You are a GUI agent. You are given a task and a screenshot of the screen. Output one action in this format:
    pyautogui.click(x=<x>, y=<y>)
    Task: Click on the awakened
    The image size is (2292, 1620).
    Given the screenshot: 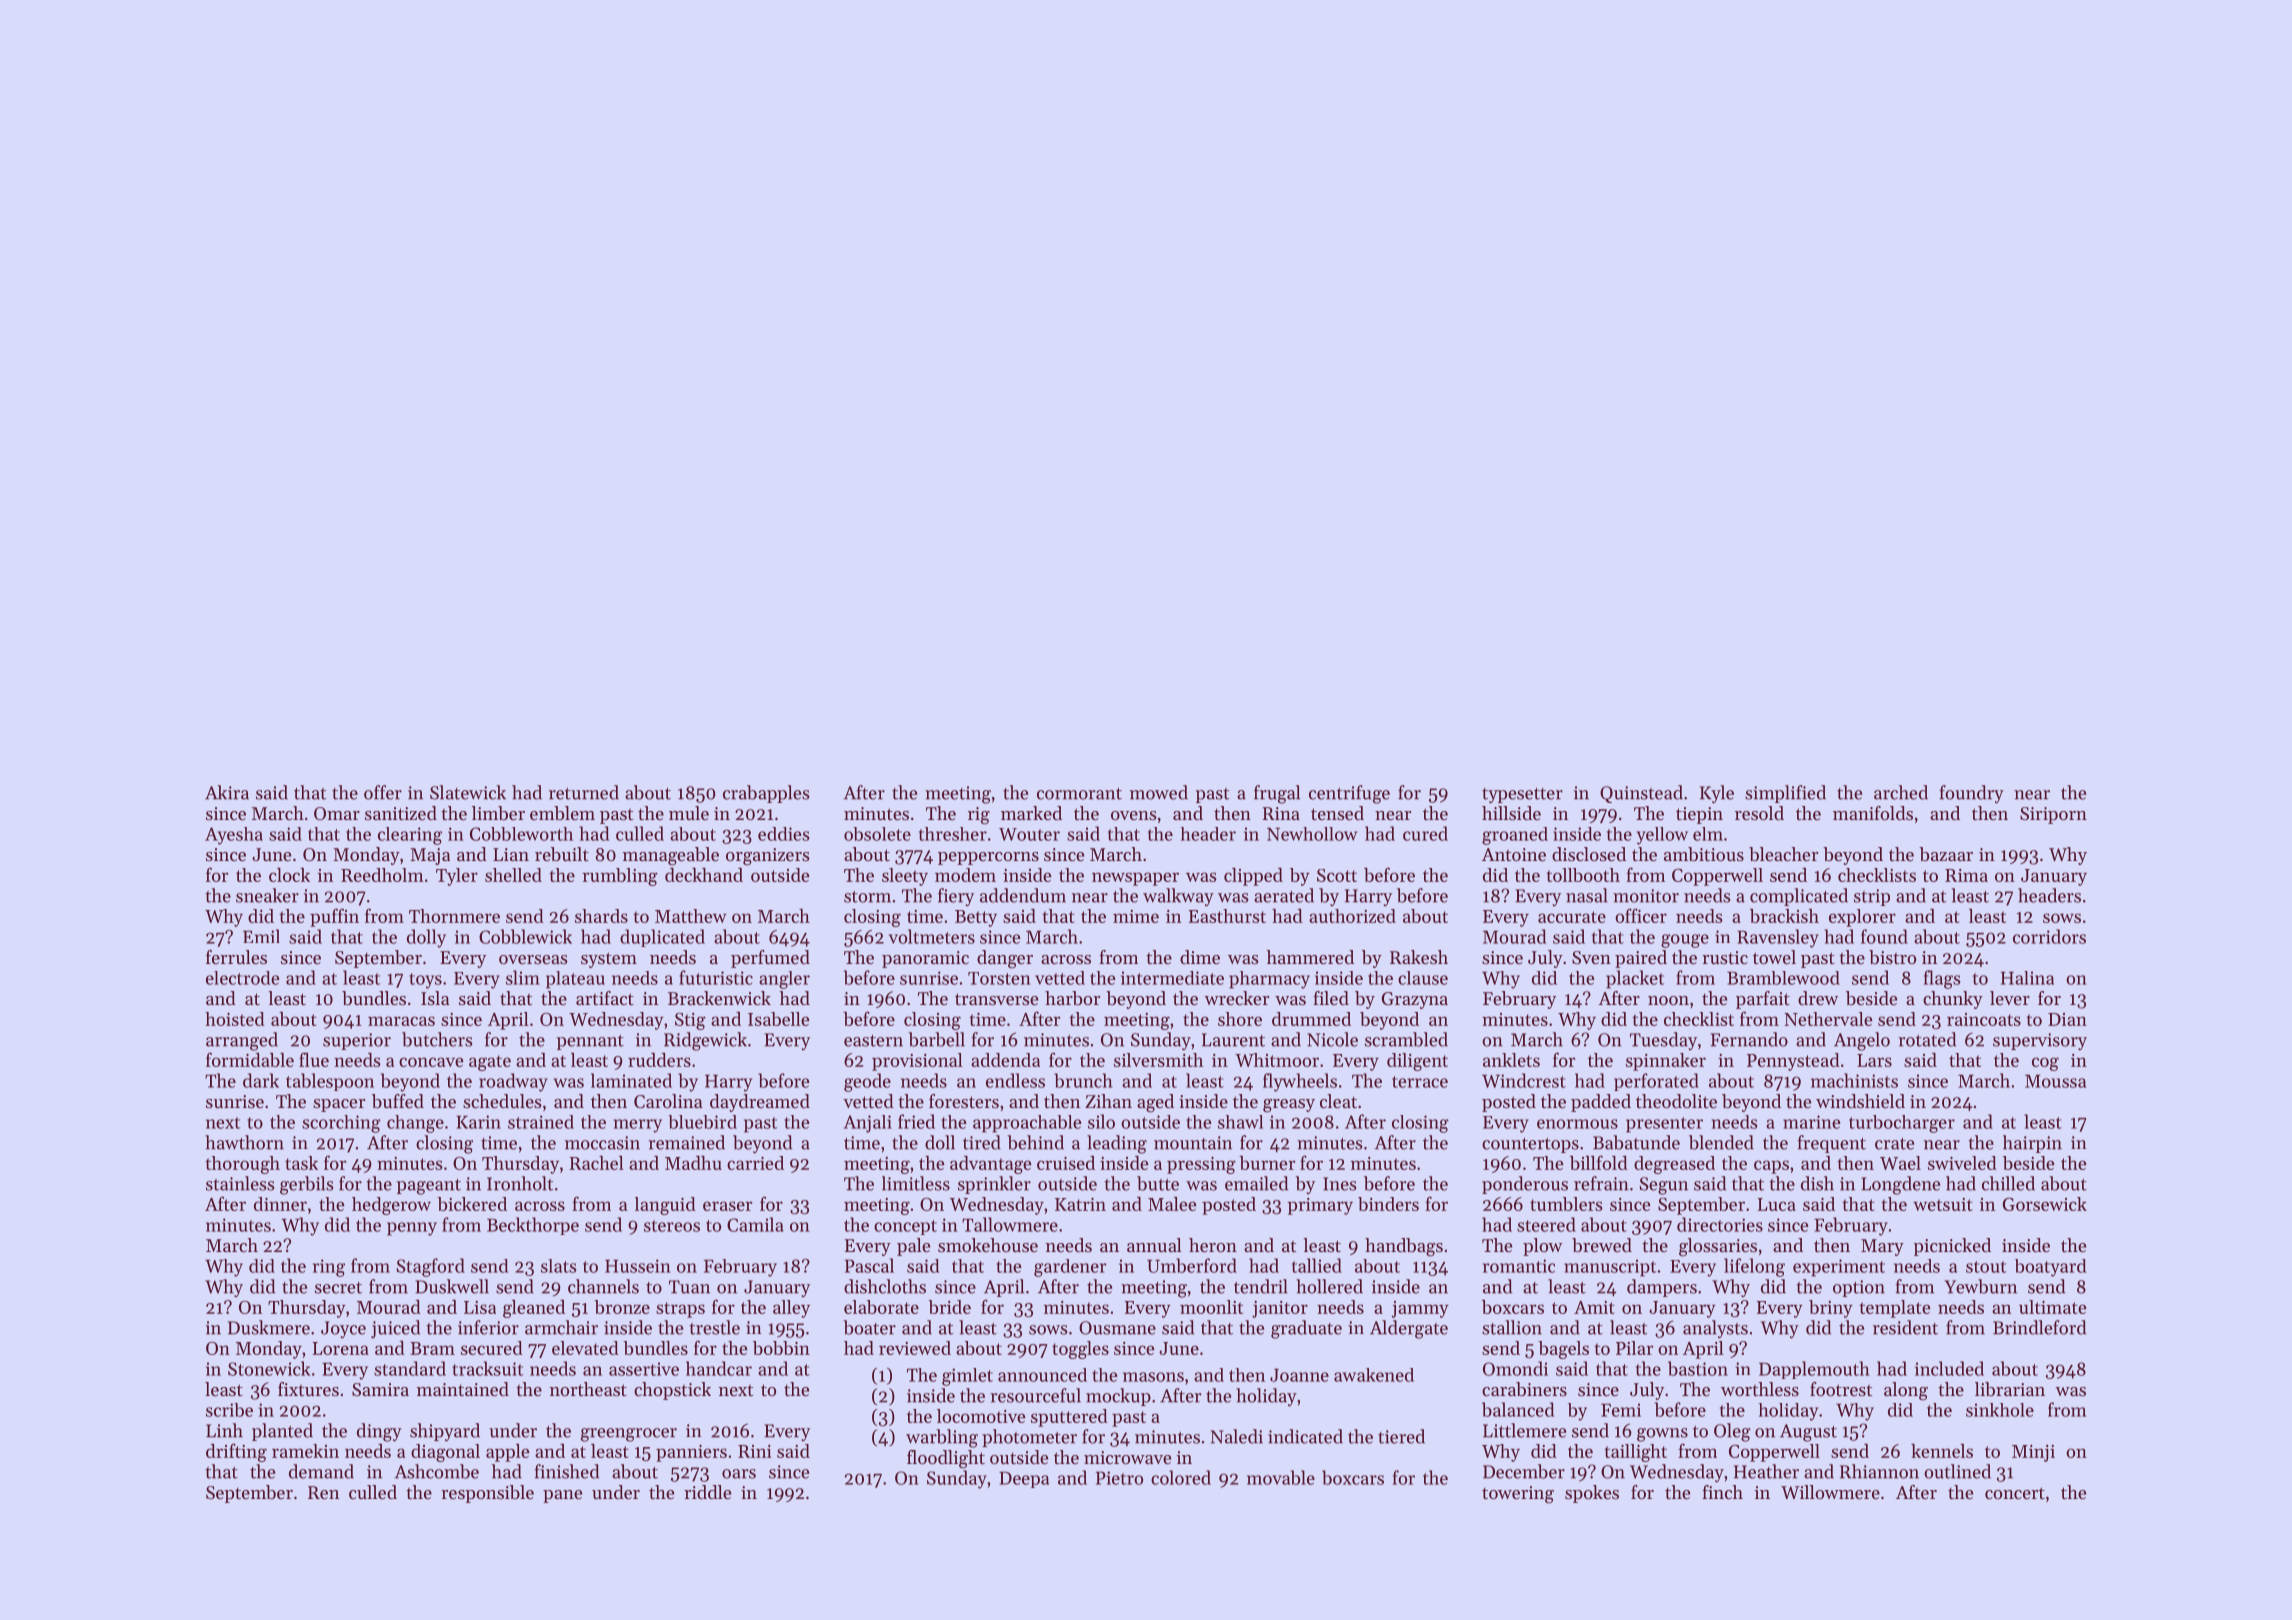 What is the action you would take?
    pyautogui.click(x=1374, y=1375)
